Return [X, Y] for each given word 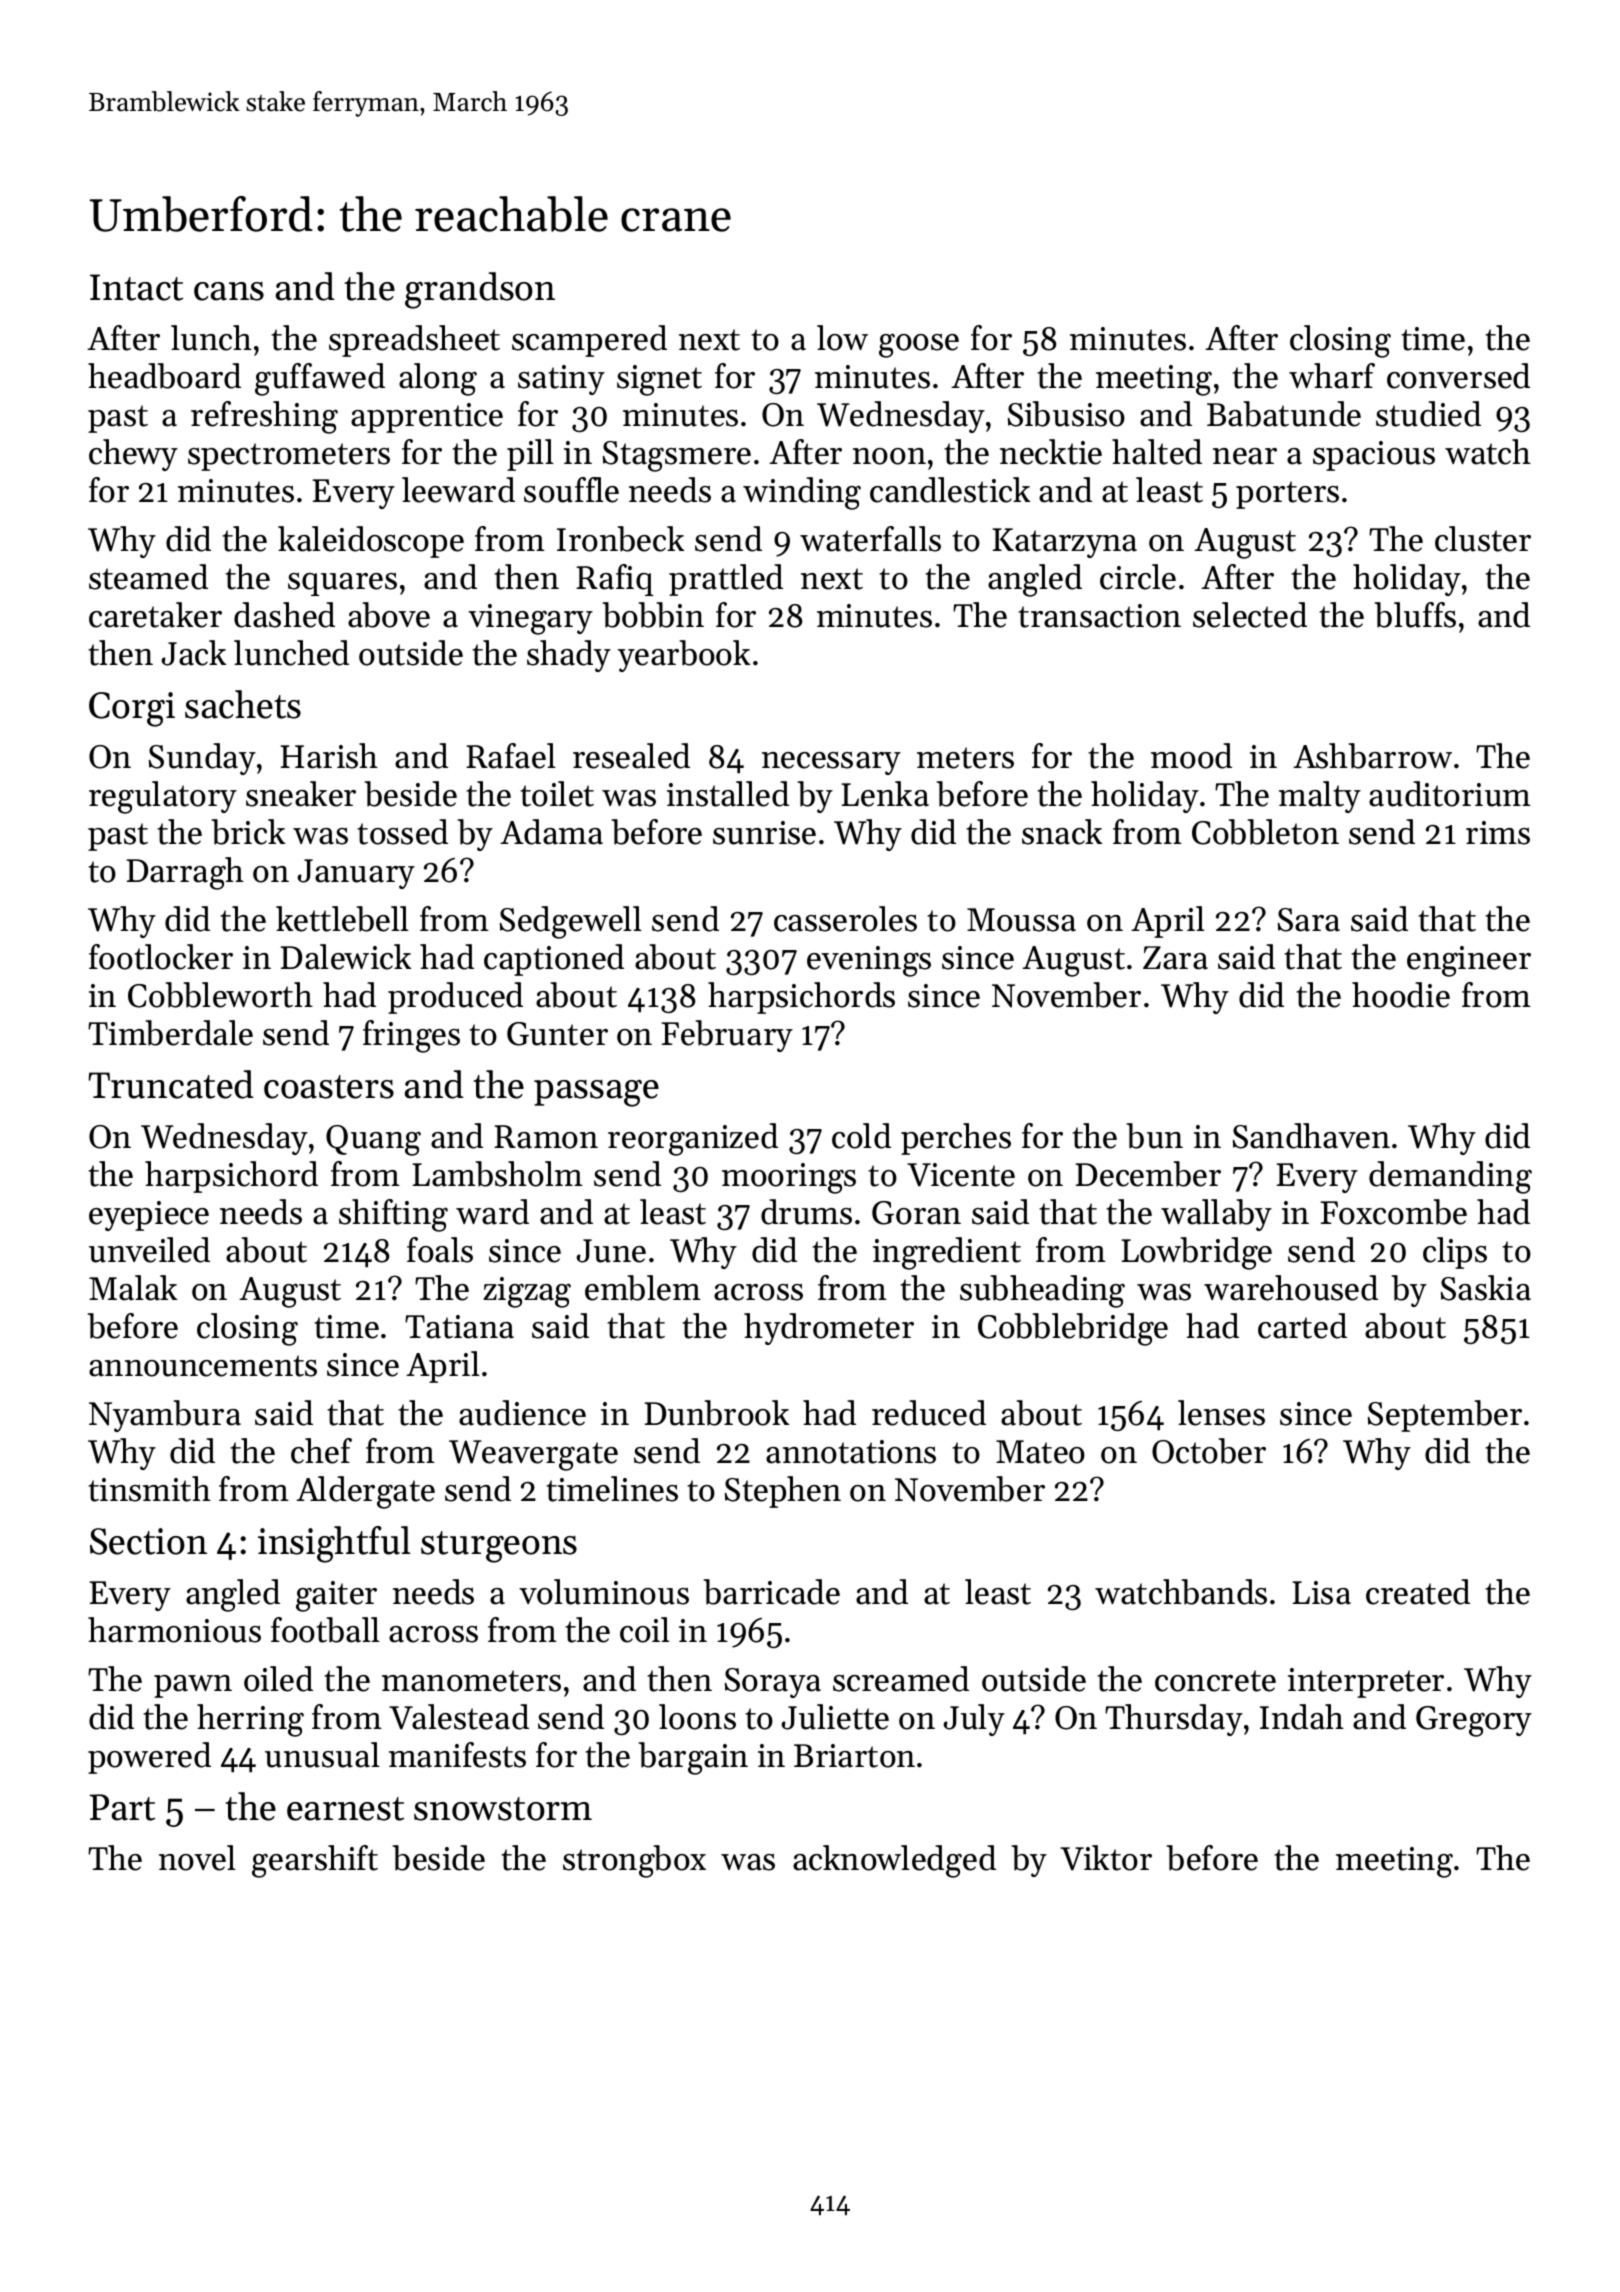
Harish [329, 756]
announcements [203, 1366]
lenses [1221, 1413]
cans [229, 291]
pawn [193, 1686]
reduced [929, 1413]
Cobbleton [1265, 832]
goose [919, 345]
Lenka [885, 794]
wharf [1332, 376]
